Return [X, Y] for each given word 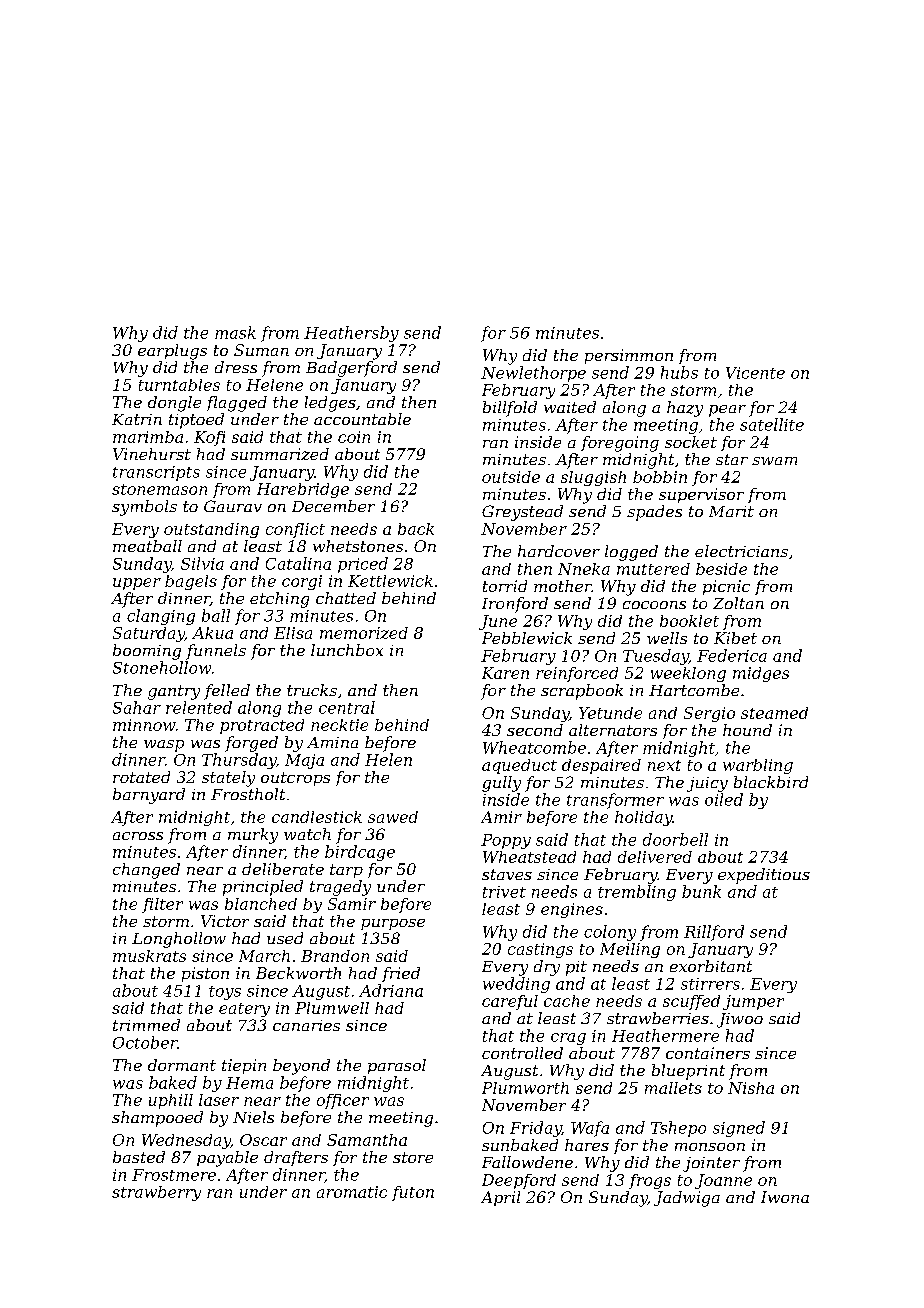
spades [654, 513]
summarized [280, 454]
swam [774, 461]
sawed [393, 817]
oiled [724, 799]
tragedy [340, 888]
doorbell [675, 839]
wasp [164, 746]
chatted [346, 598]
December [333, 506]
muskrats [149, 956]
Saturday [149, 634]
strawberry [156, 1193]
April [500, 1198]
